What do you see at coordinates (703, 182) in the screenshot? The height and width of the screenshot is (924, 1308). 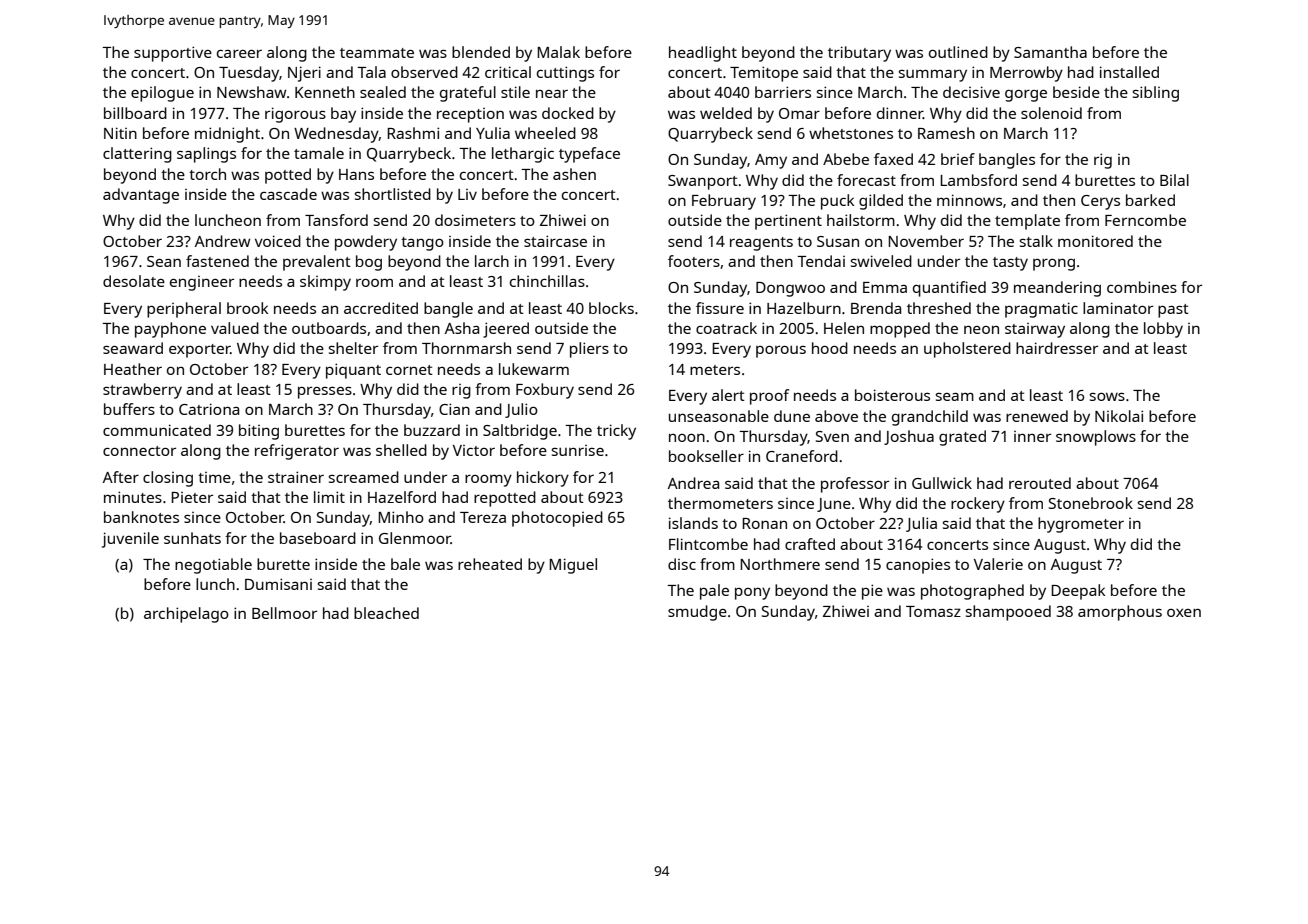 I see `Swanport` at bounding box center [703, 182].
